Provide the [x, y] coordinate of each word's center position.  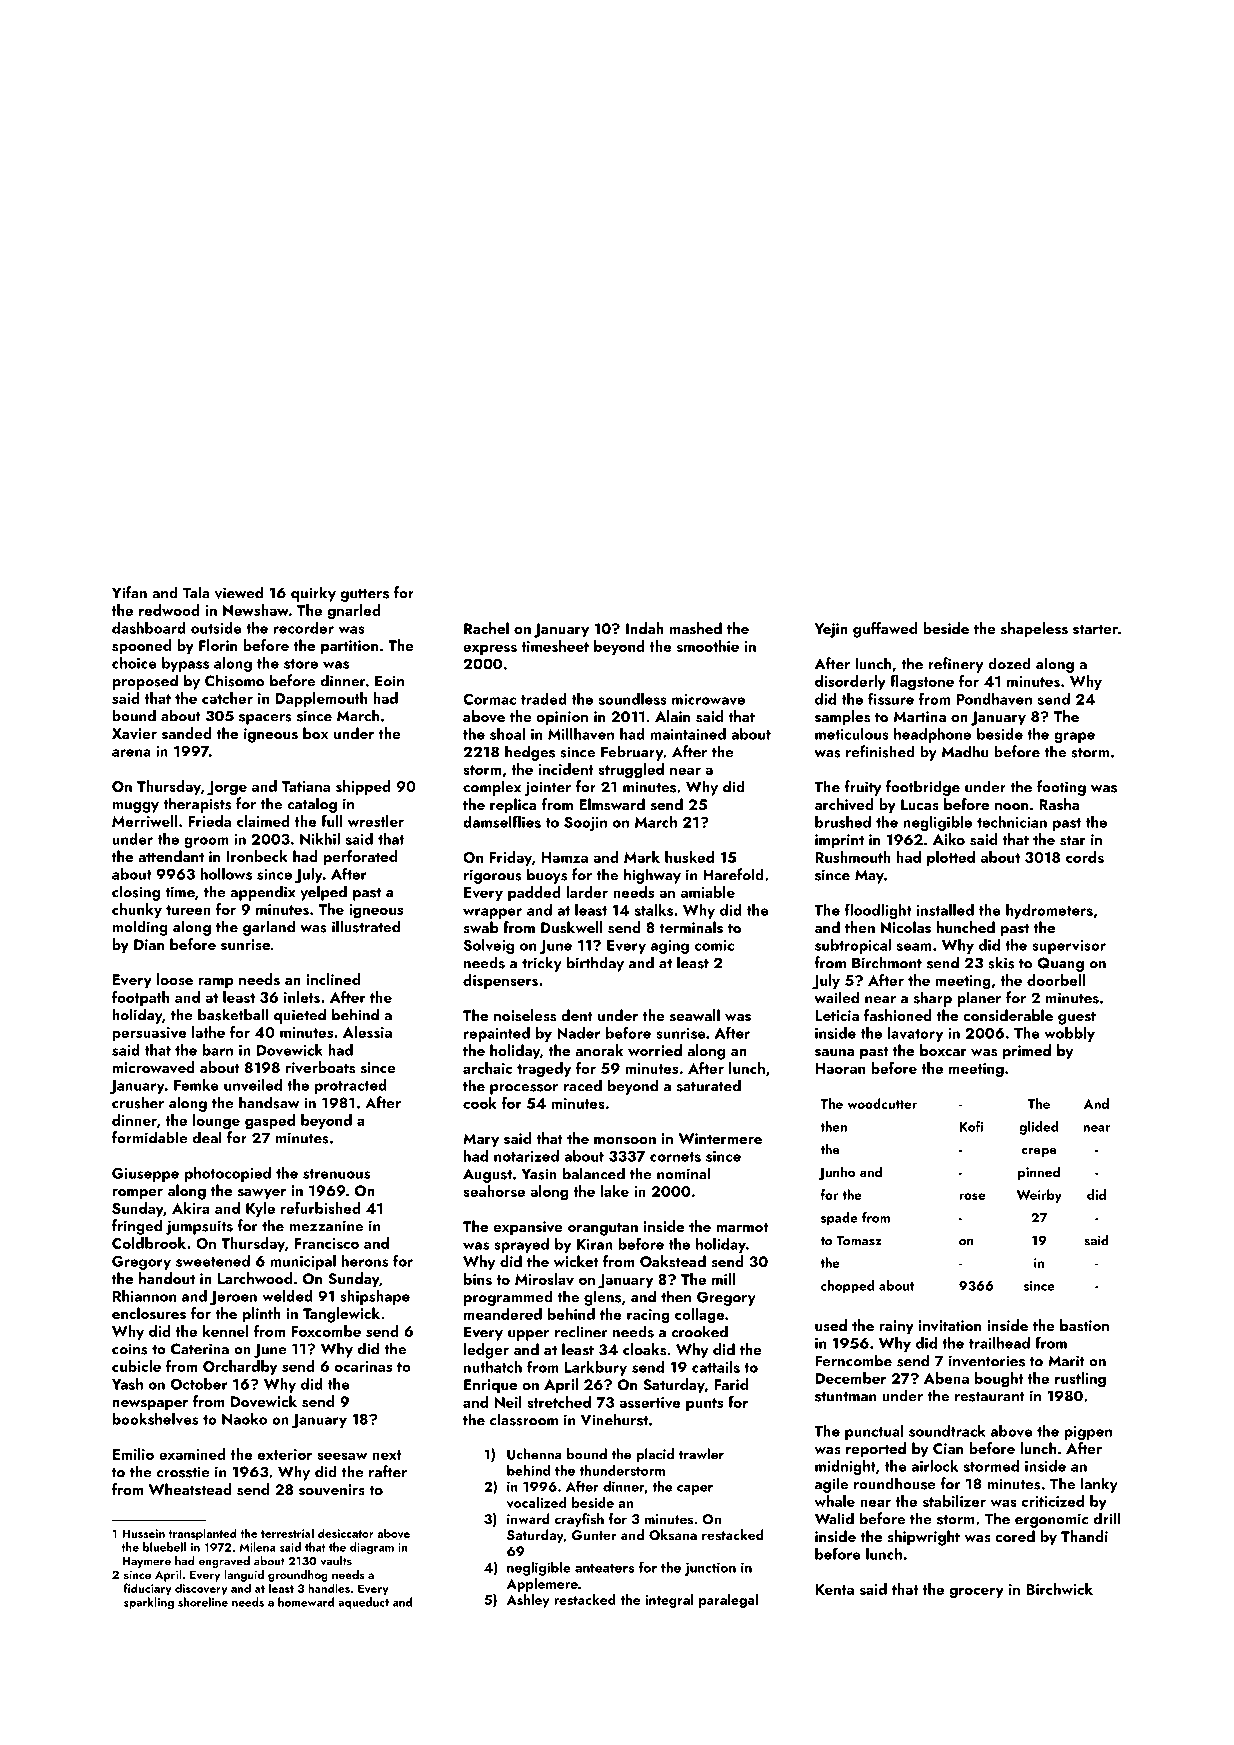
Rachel [486, 628]
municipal [303, 1262]
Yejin [831, 630]
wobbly [1069, 1034]
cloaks [644, 1349]
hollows [226, 874]
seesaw [342, 1456]
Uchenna [534, 1454]
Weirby [1039, 1196]
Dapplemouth [321, 699]
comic [714, 945]
